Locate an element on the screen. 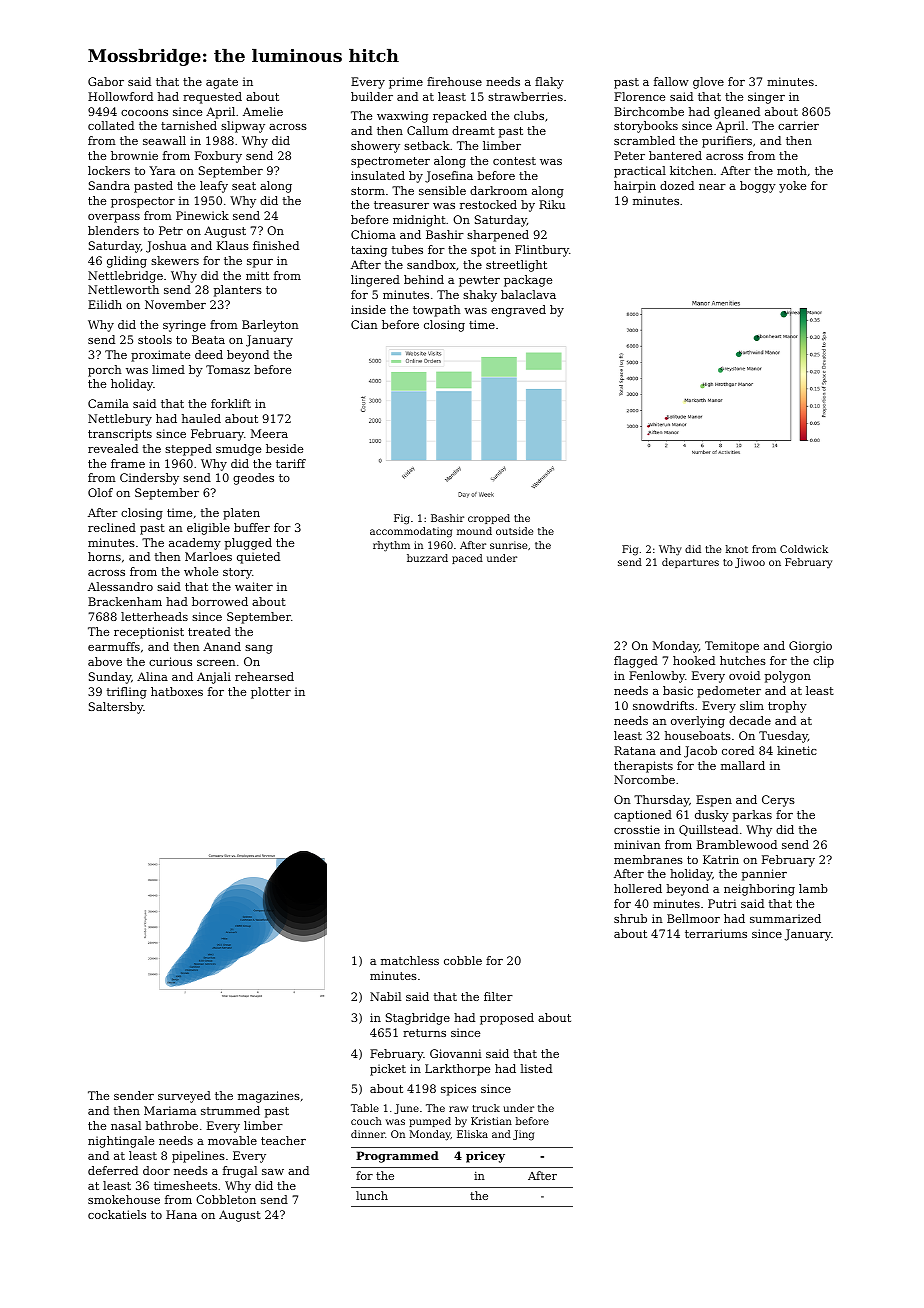 This screenshot has height=1308, width=924. Jing is located at coordinates (523, 1135).
